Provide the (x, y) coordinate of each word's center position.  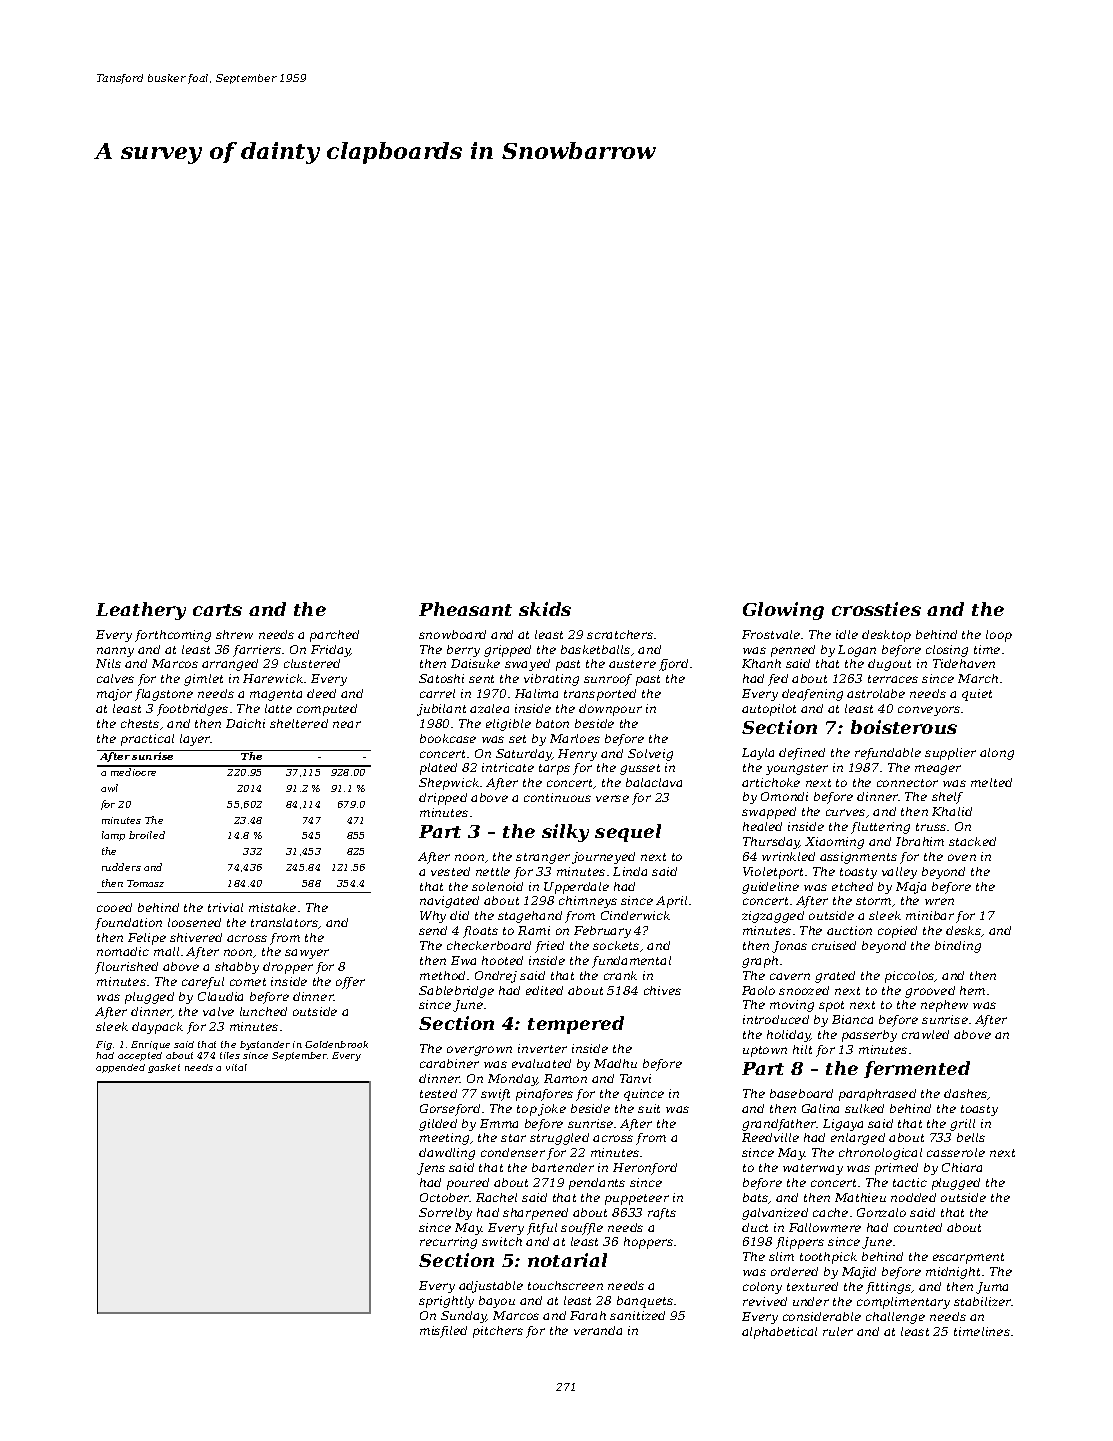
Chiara (962, 1167)
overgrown (479, 1051)
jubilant (441, 710)
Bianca (852, 1019)
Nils (108, 663)
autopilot (769, 710)
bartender (563, 1167)
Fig (104, 1045)
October (445, 1197)
